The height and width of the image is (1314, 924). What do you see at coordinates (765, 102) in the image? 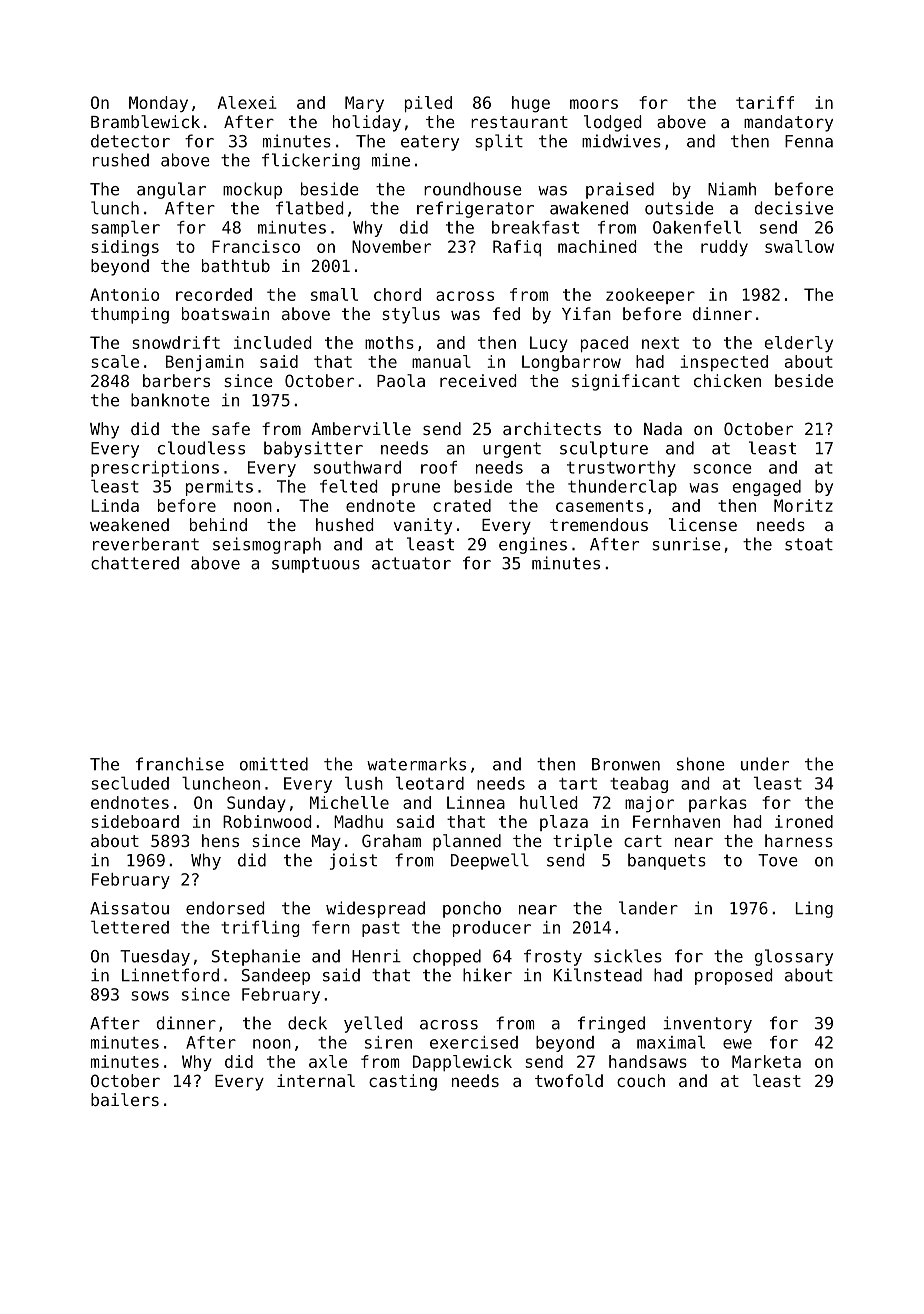
I see `tariff` at bounding box center [765, 102].
